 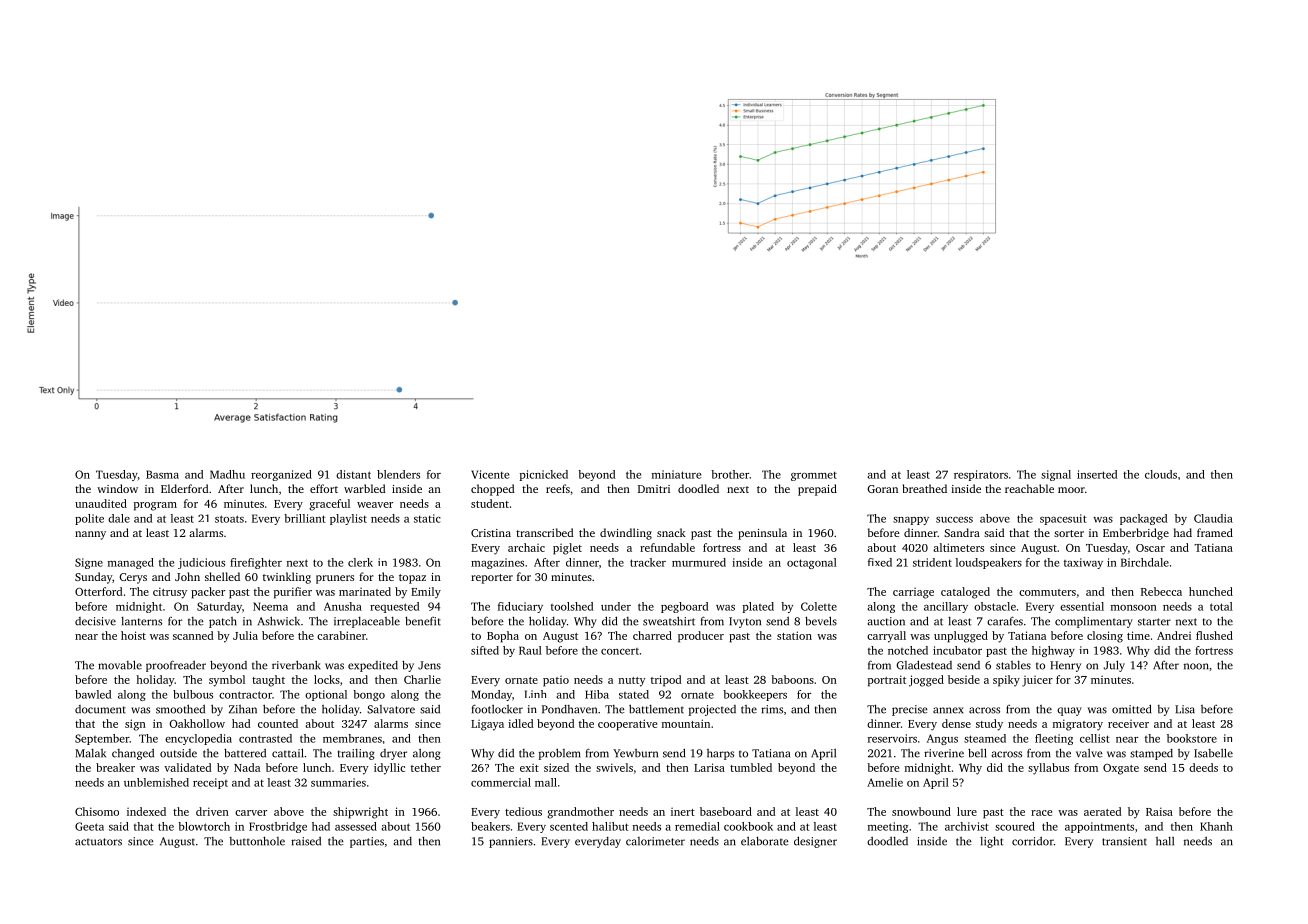 I want to click on plated, so click(x=758, y=607).
